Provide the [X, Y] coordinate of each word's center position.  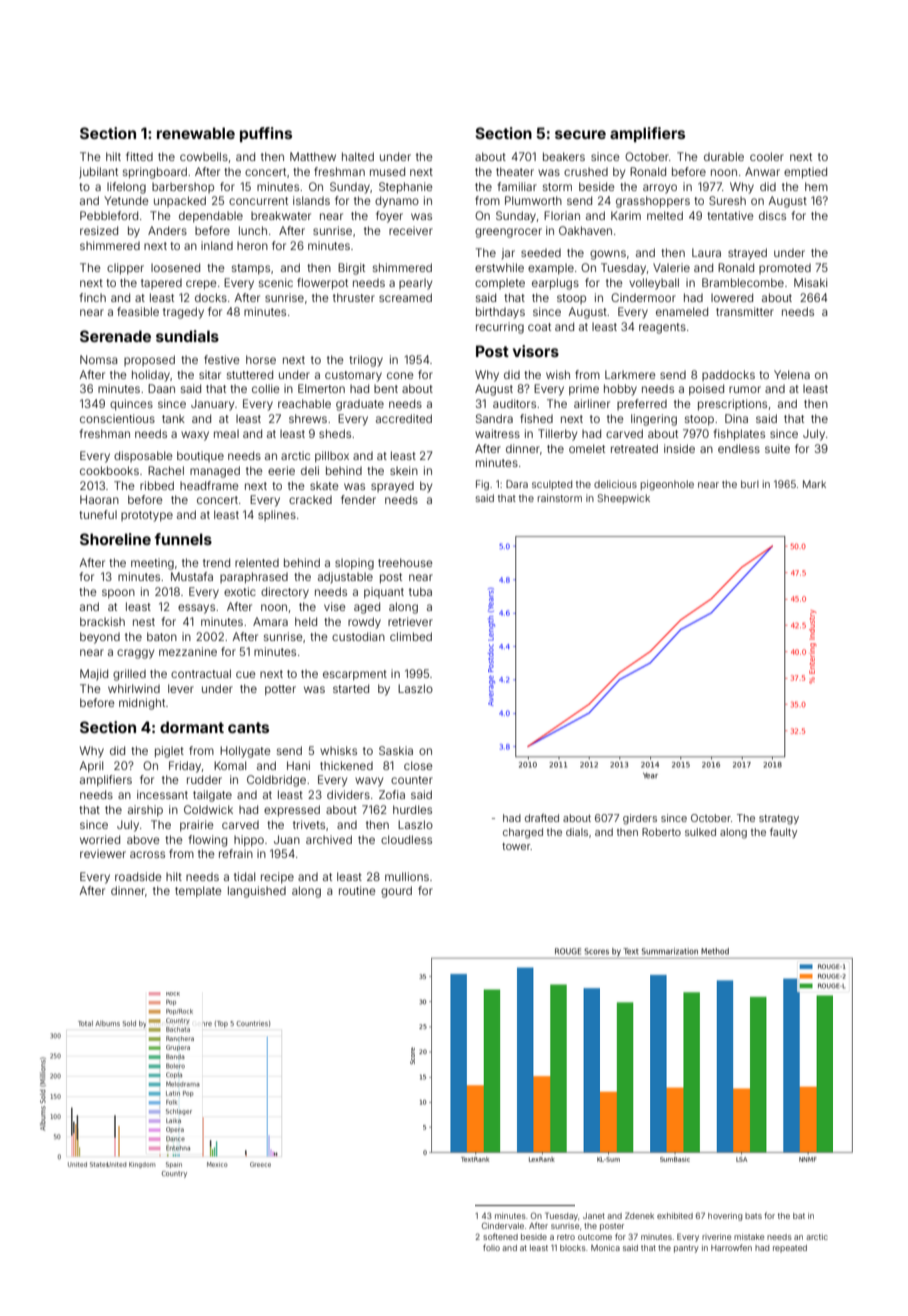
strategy [779, 820]
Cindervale [503, 1225]
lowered [732, 297]
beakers [564, 156]
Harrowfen [731, 1247]
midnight [142, 704]
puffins [266, 134]
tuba [420, 591]
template [198, 892]
